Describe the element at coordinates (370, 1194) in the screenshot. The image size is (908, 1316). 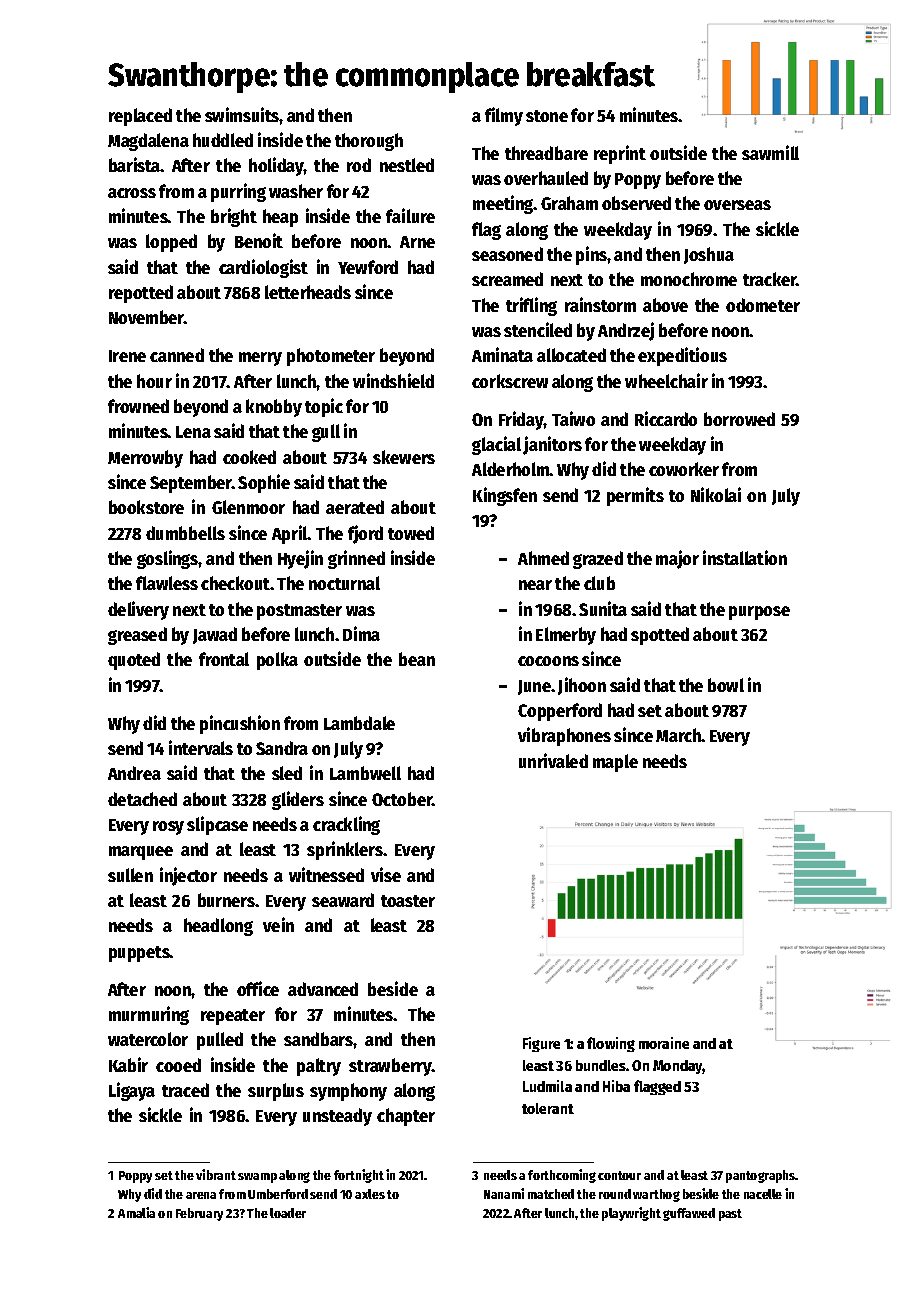
I see `axles` at that location.
